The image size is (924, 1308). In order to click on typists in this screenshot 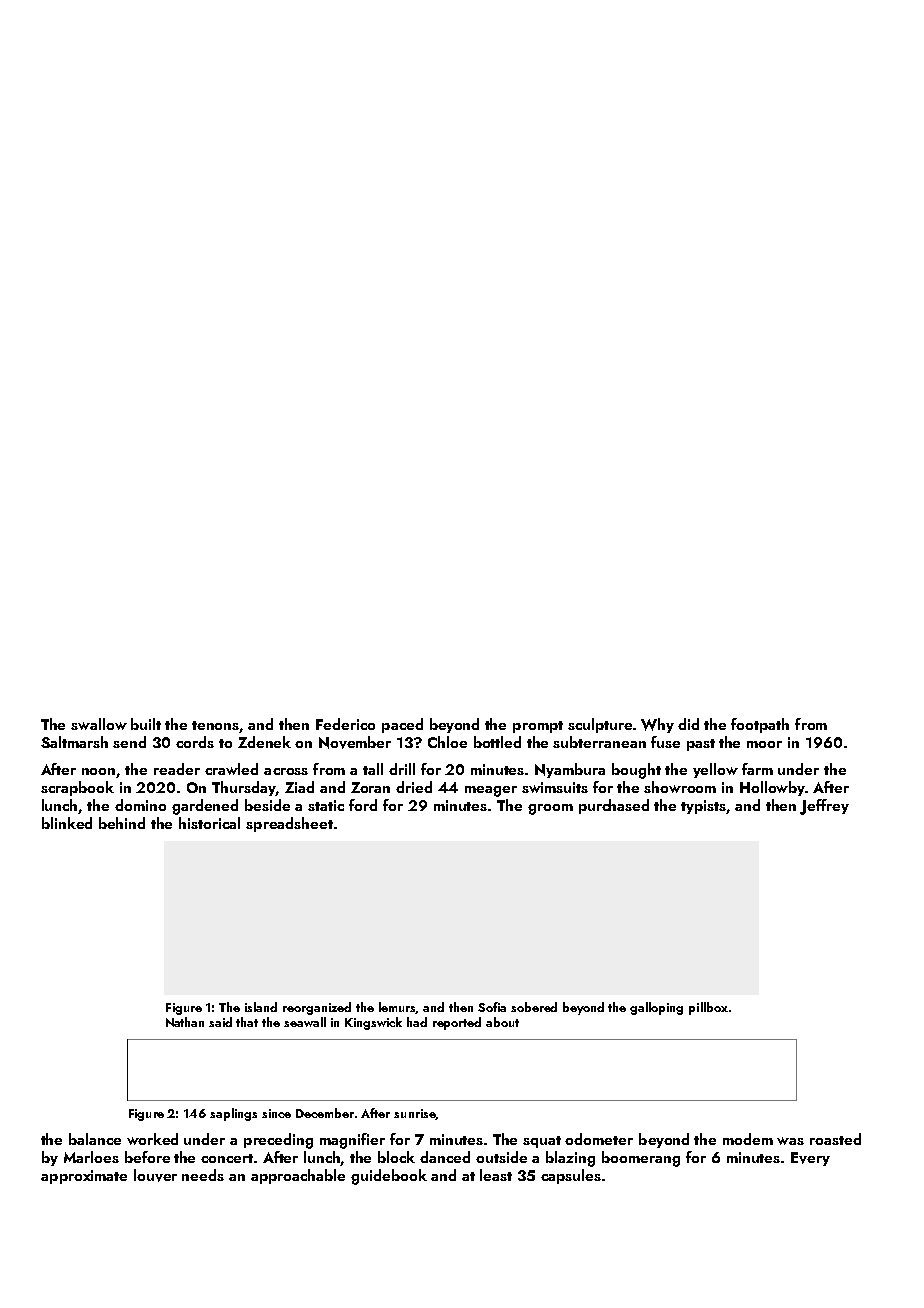, I will do `click(704, 807)`.
